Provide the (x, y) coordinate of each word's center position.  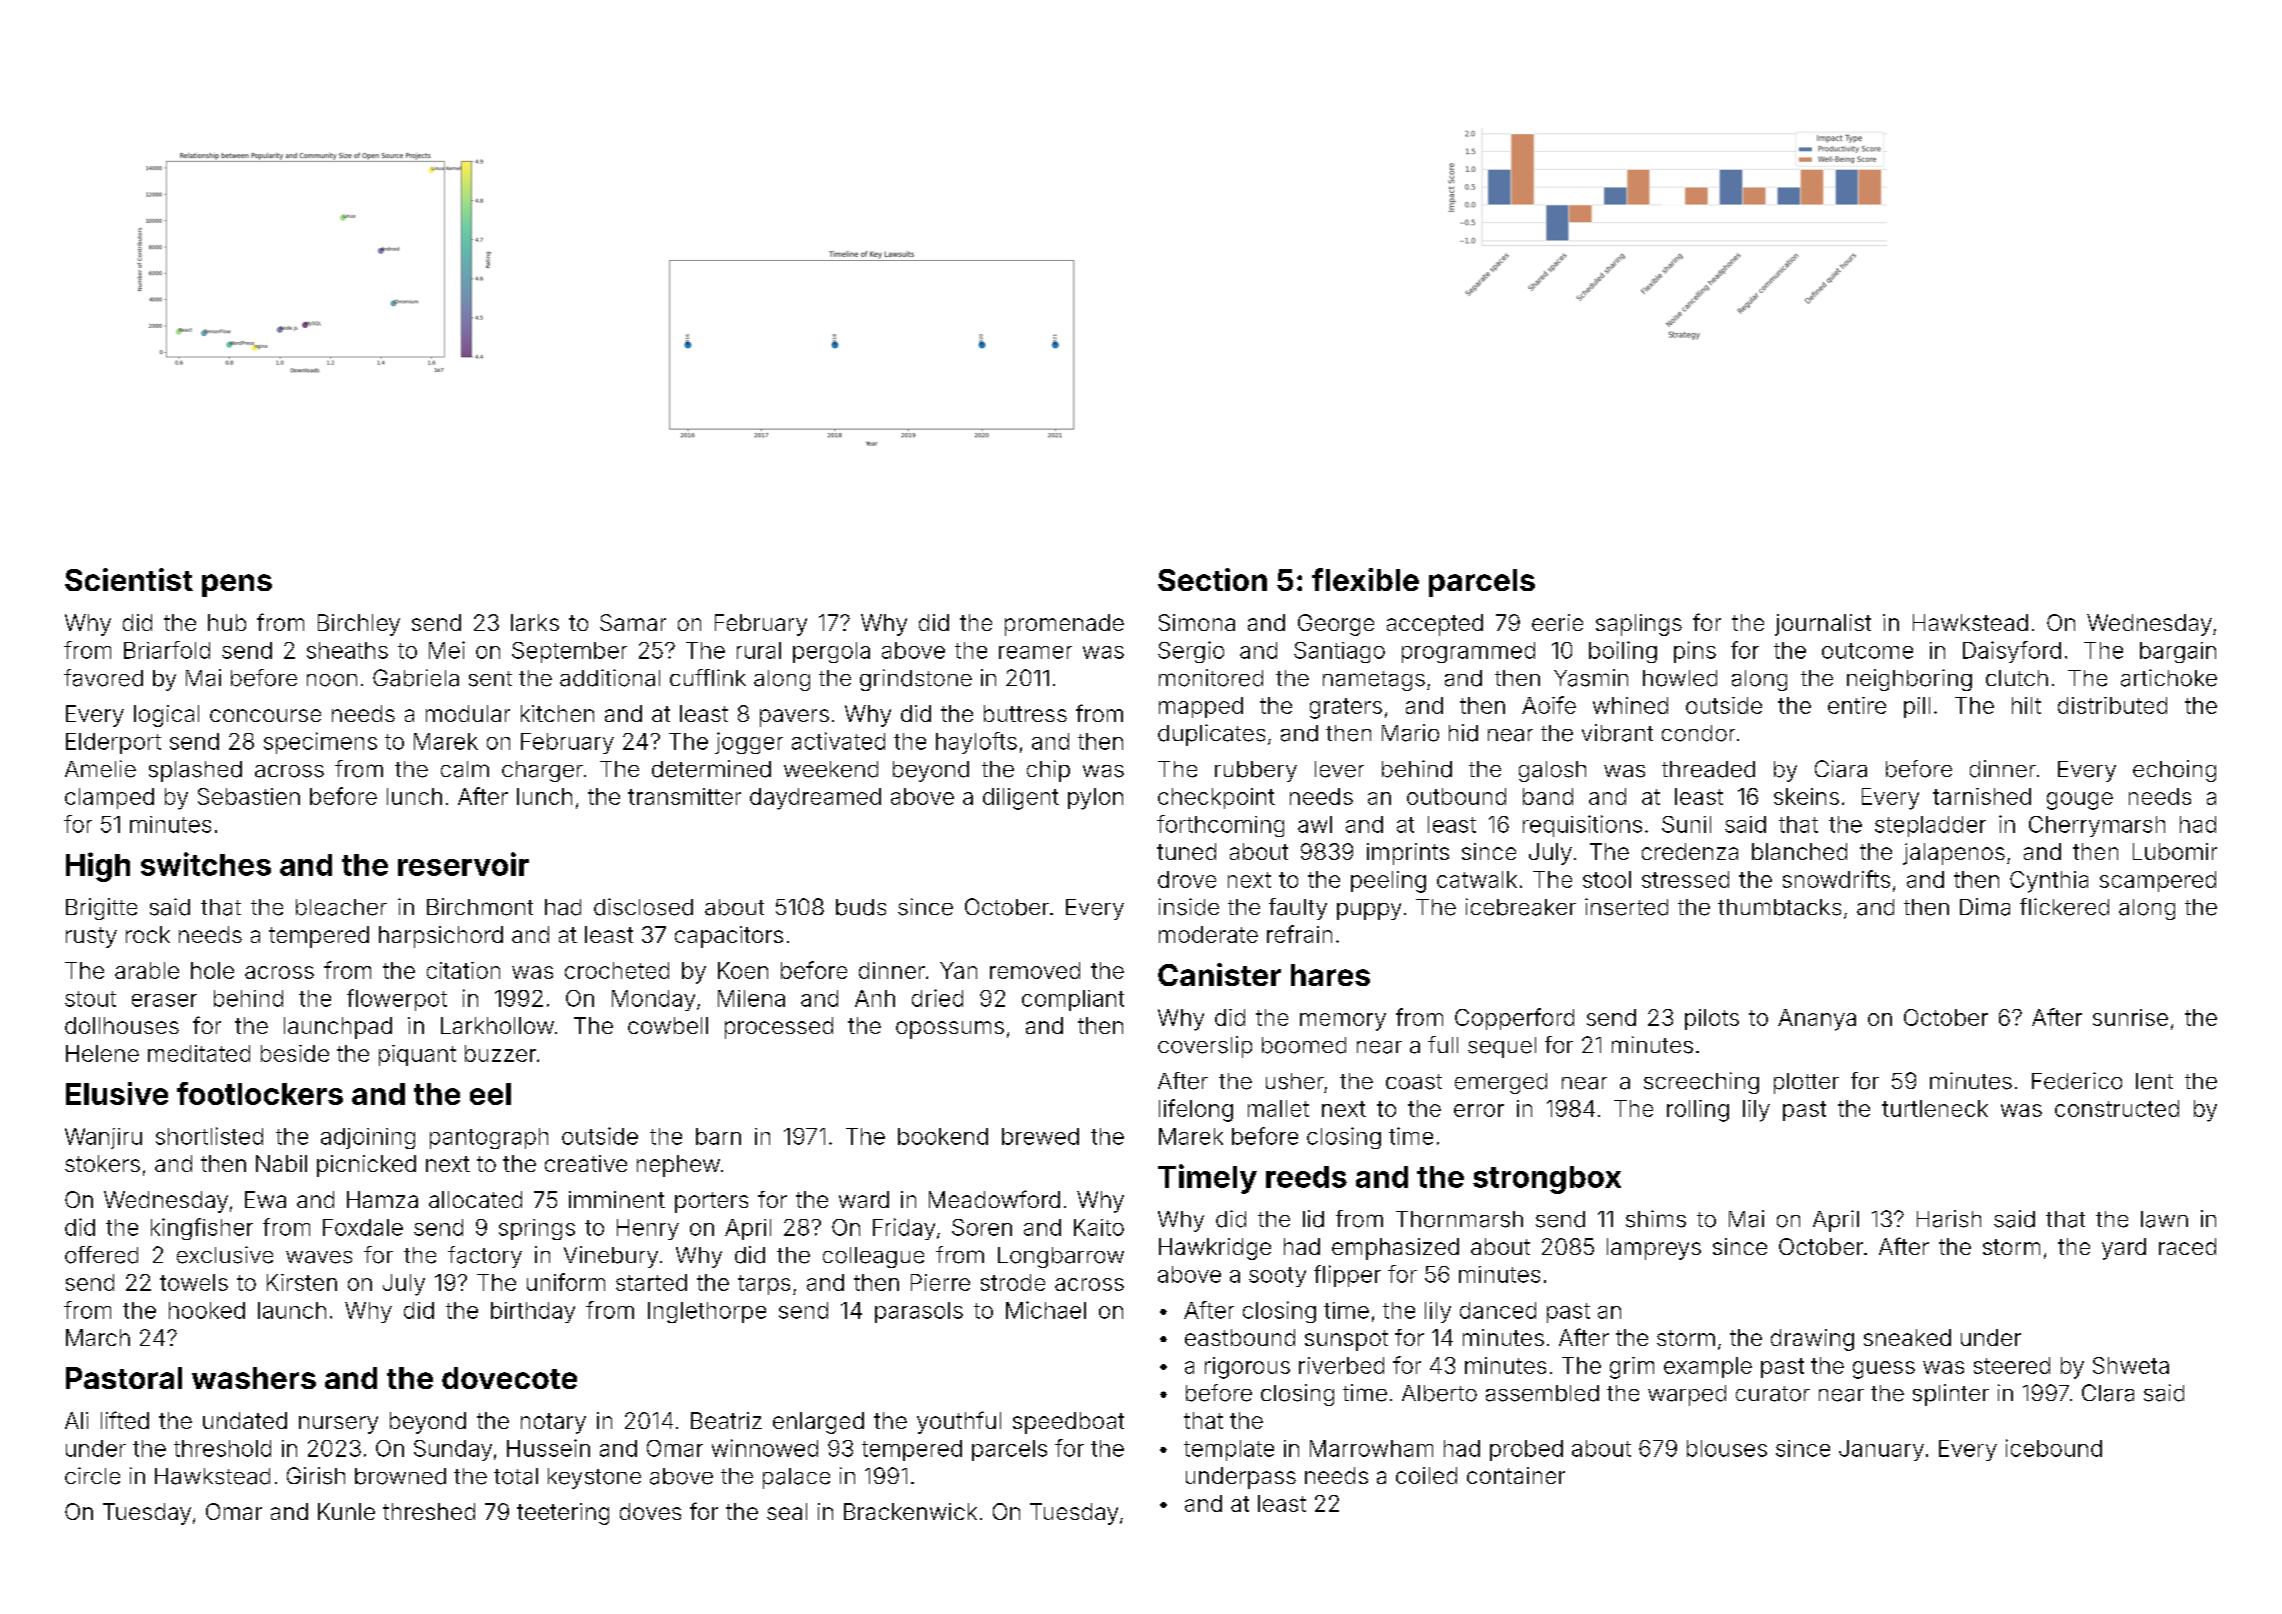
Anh (875, 998)
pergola (831, 652)
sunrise (2130, 1017)
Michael (1046, 1310)
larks (535, 622)
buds (861, 907)
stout (90, 999)
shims (1656, 1219)
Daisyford (2012, 652)
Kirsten (302, 1282)
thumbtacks (1779, 907)
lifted (125, 1420)
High (98, 867)
